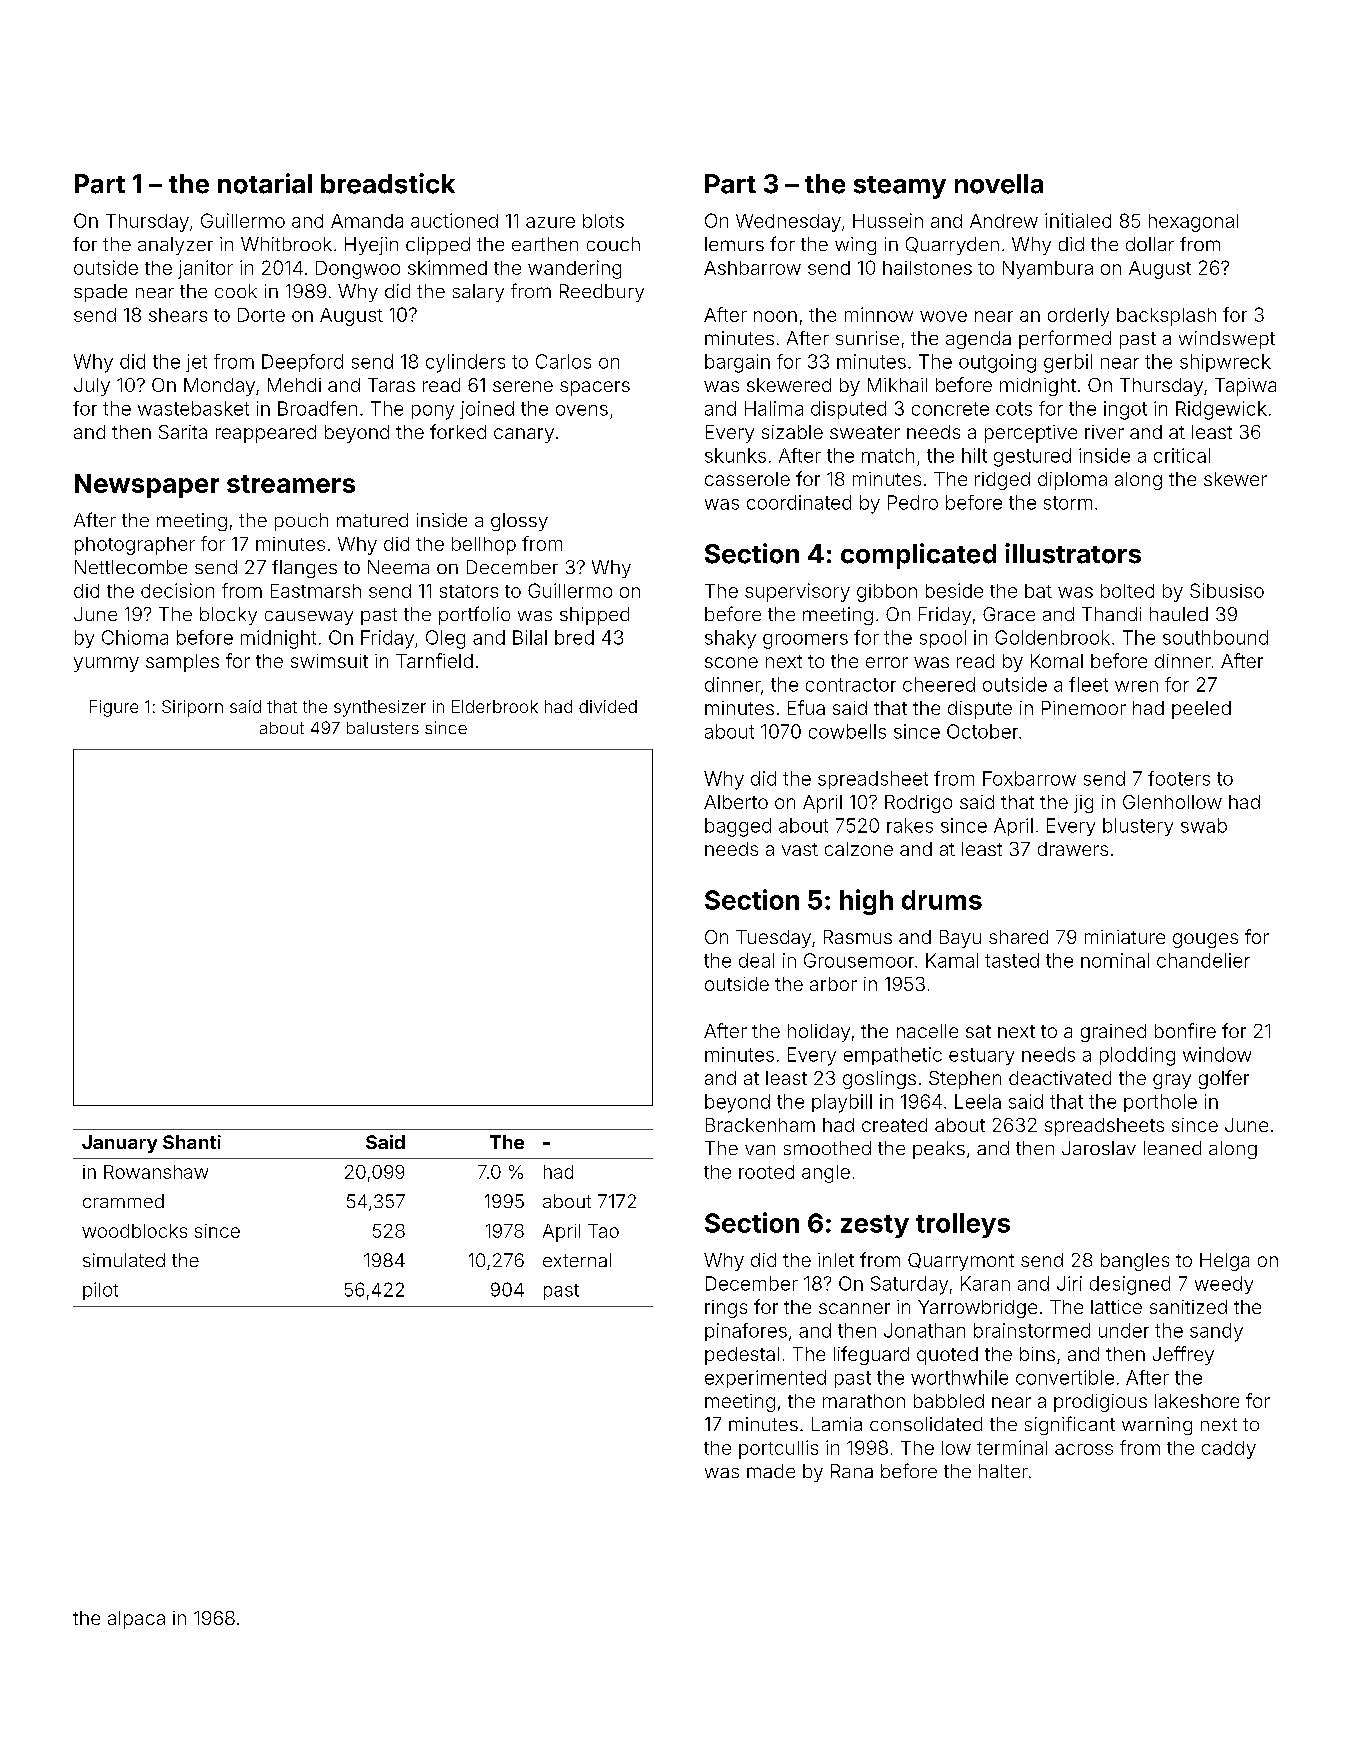  I want to click on southbound, so click(1215, 637).
